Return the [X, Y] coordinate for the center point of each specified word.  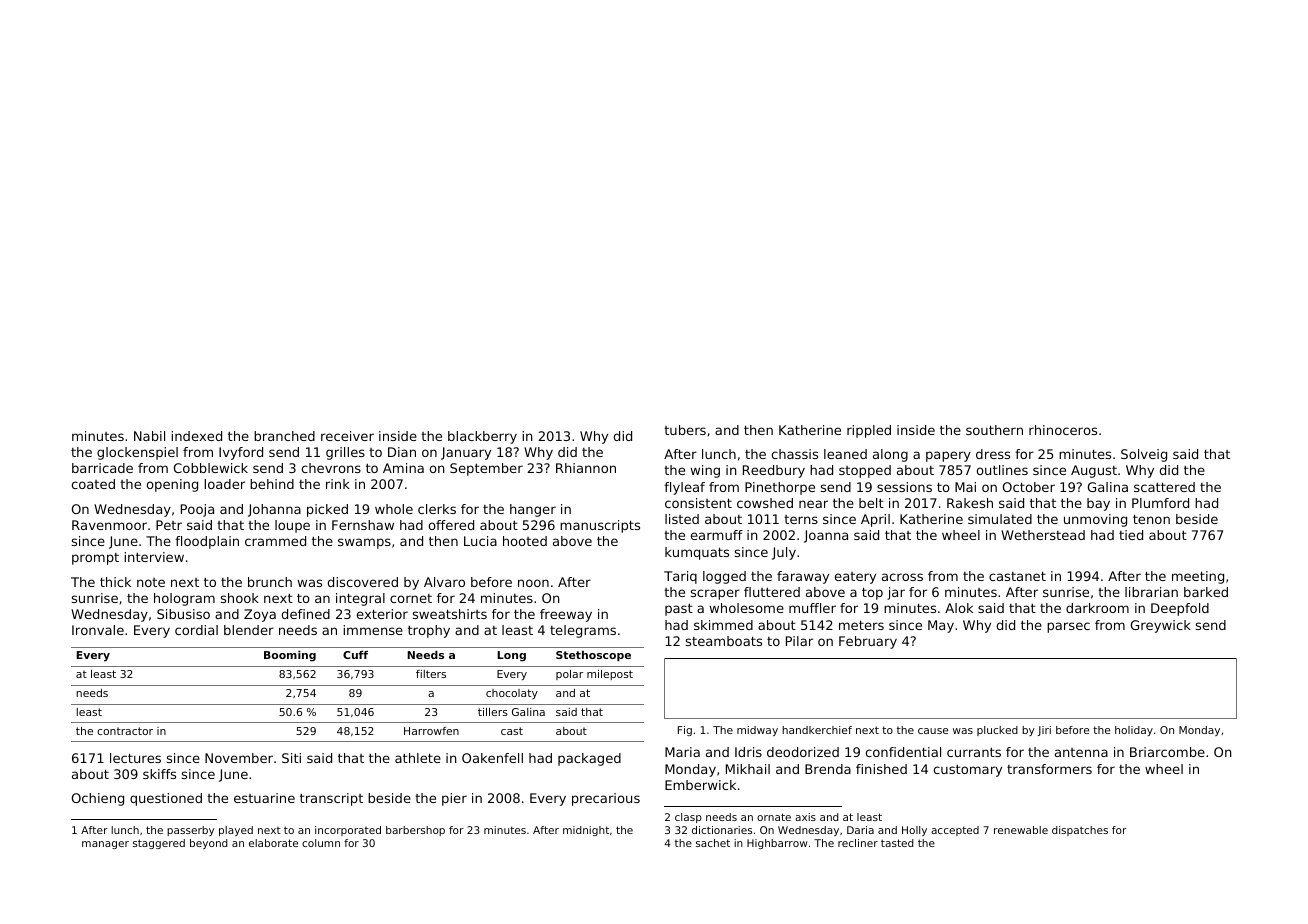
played [236, 831]
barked [1206, 592]
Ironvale [98, 630]
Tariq [680, 577]
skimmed [723, 625]
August [1094, 471]
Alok [959, 608]
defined [306, 614]
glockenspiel [137, 453]
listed [682, 519]
